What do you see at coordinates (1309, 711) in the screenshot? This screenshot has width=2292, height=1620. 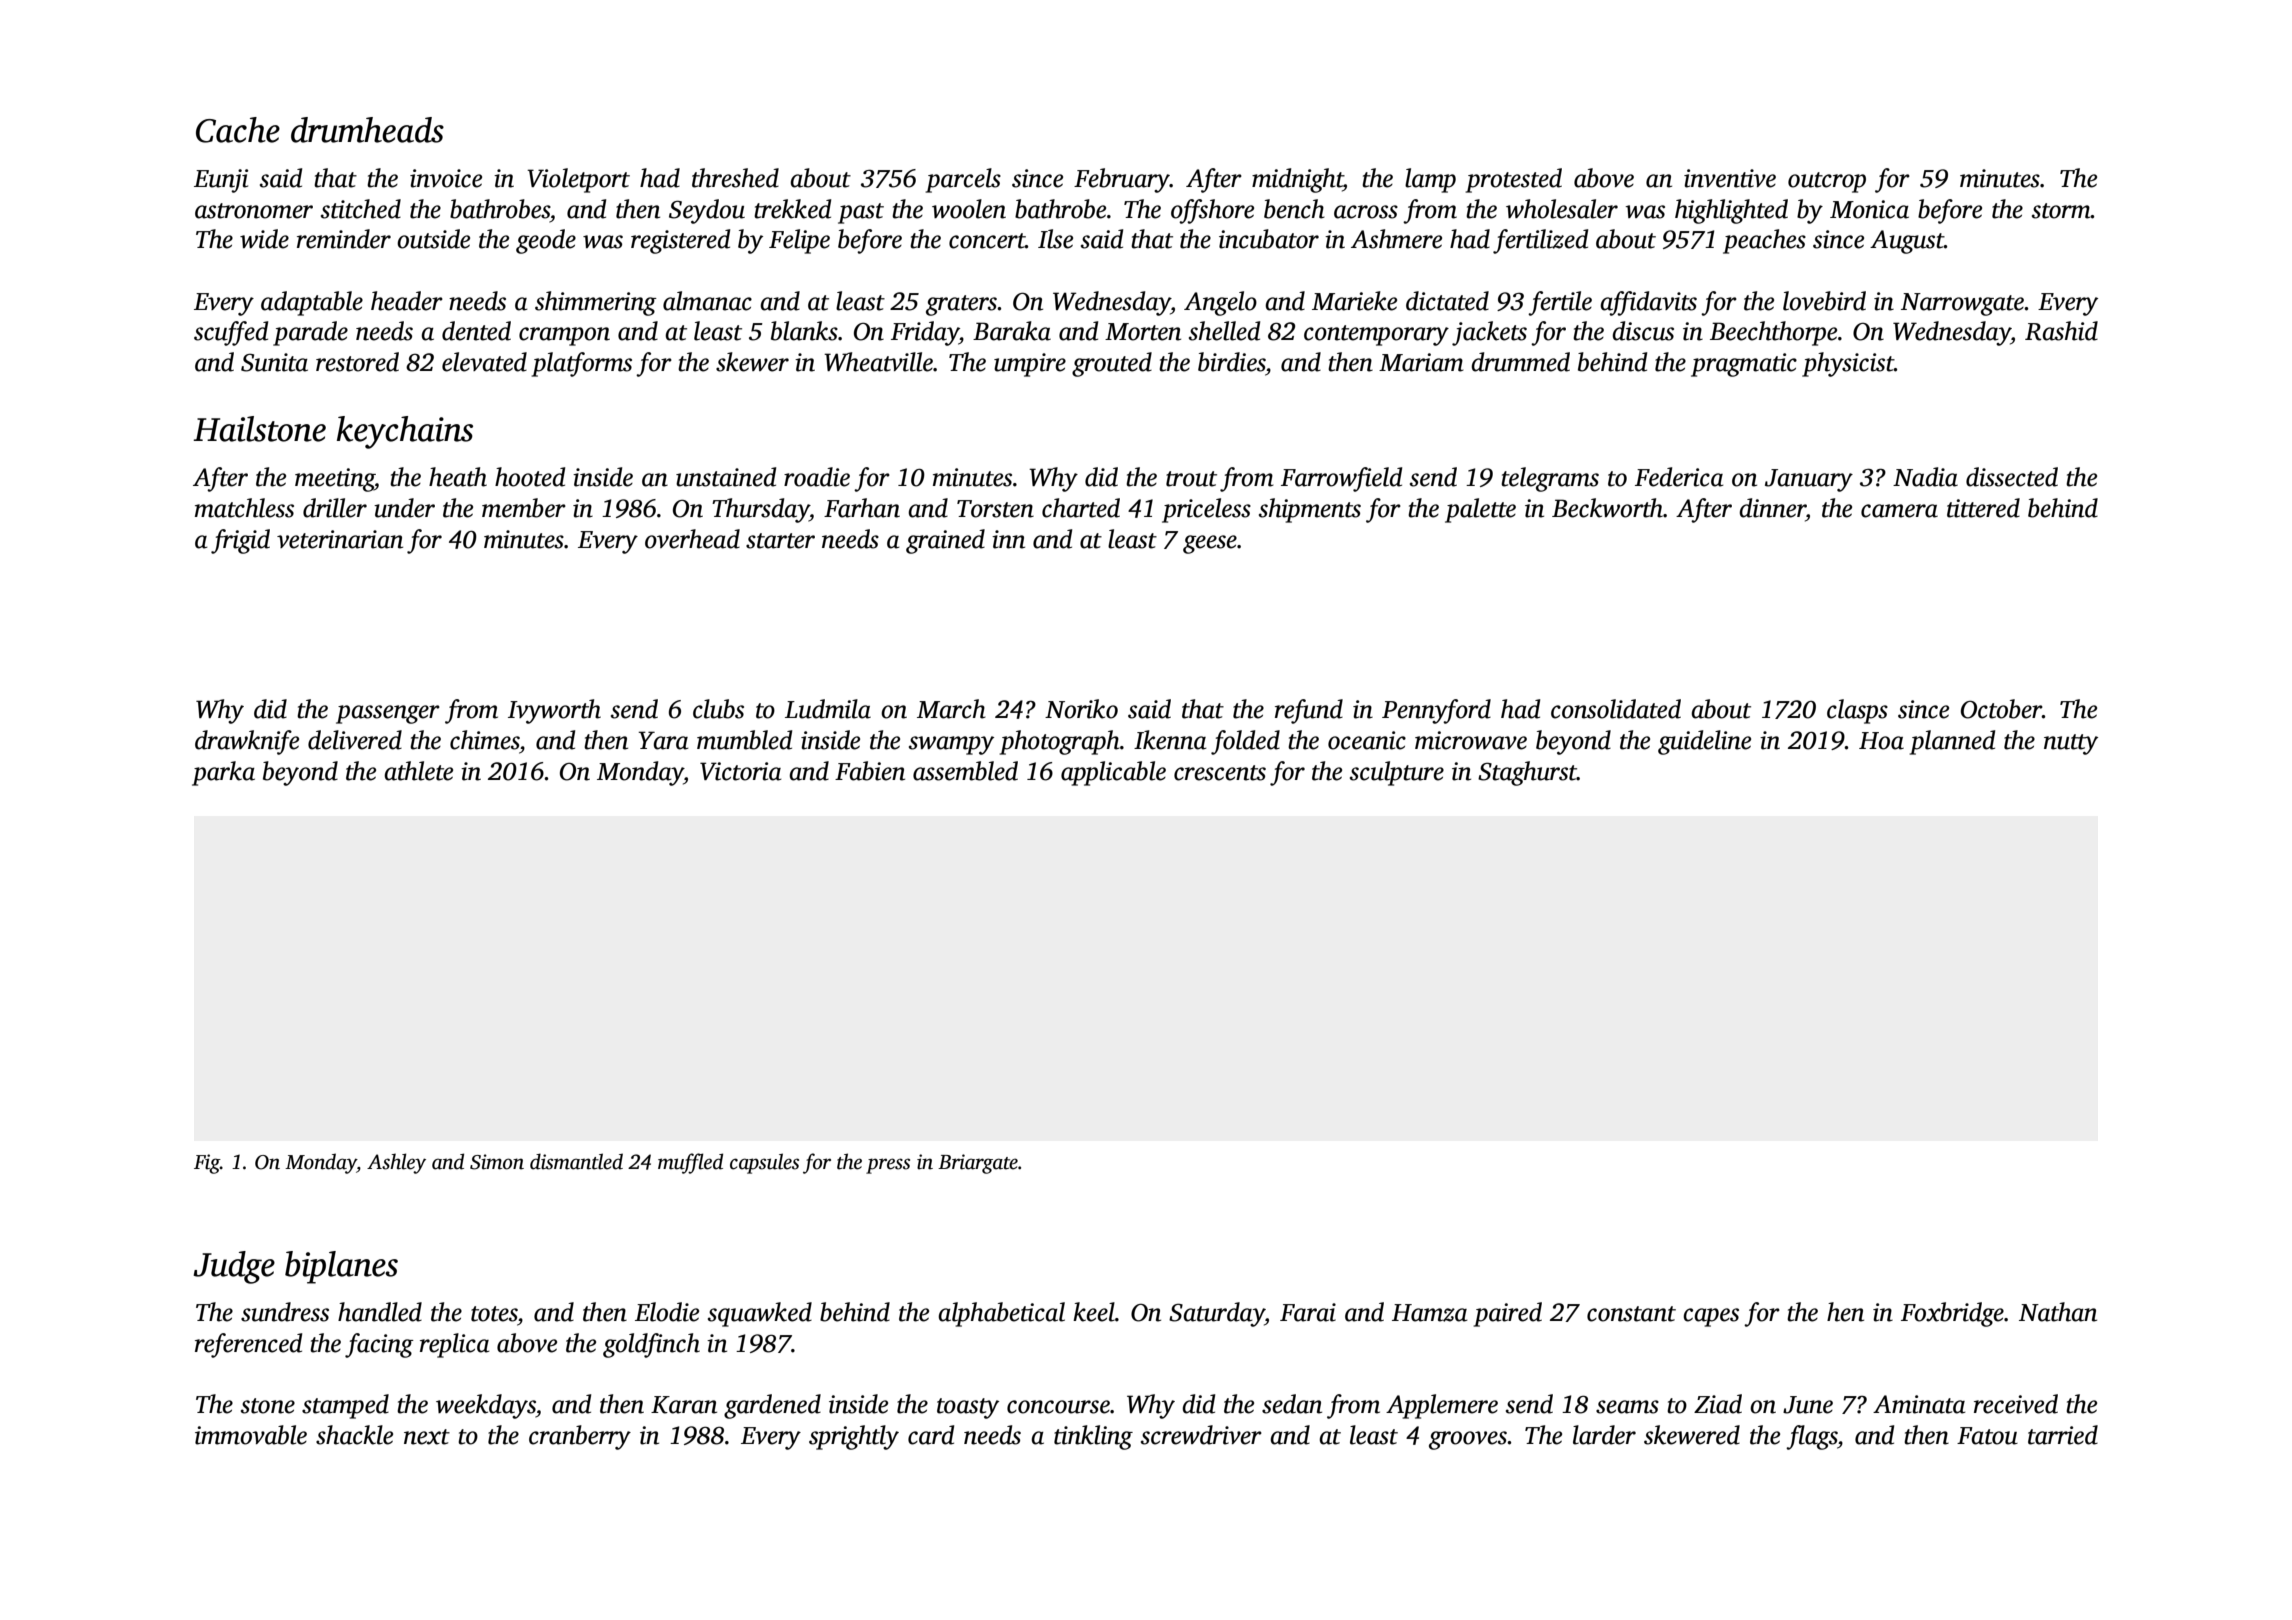 I see `refund` at bounding box center [1309, 711].
